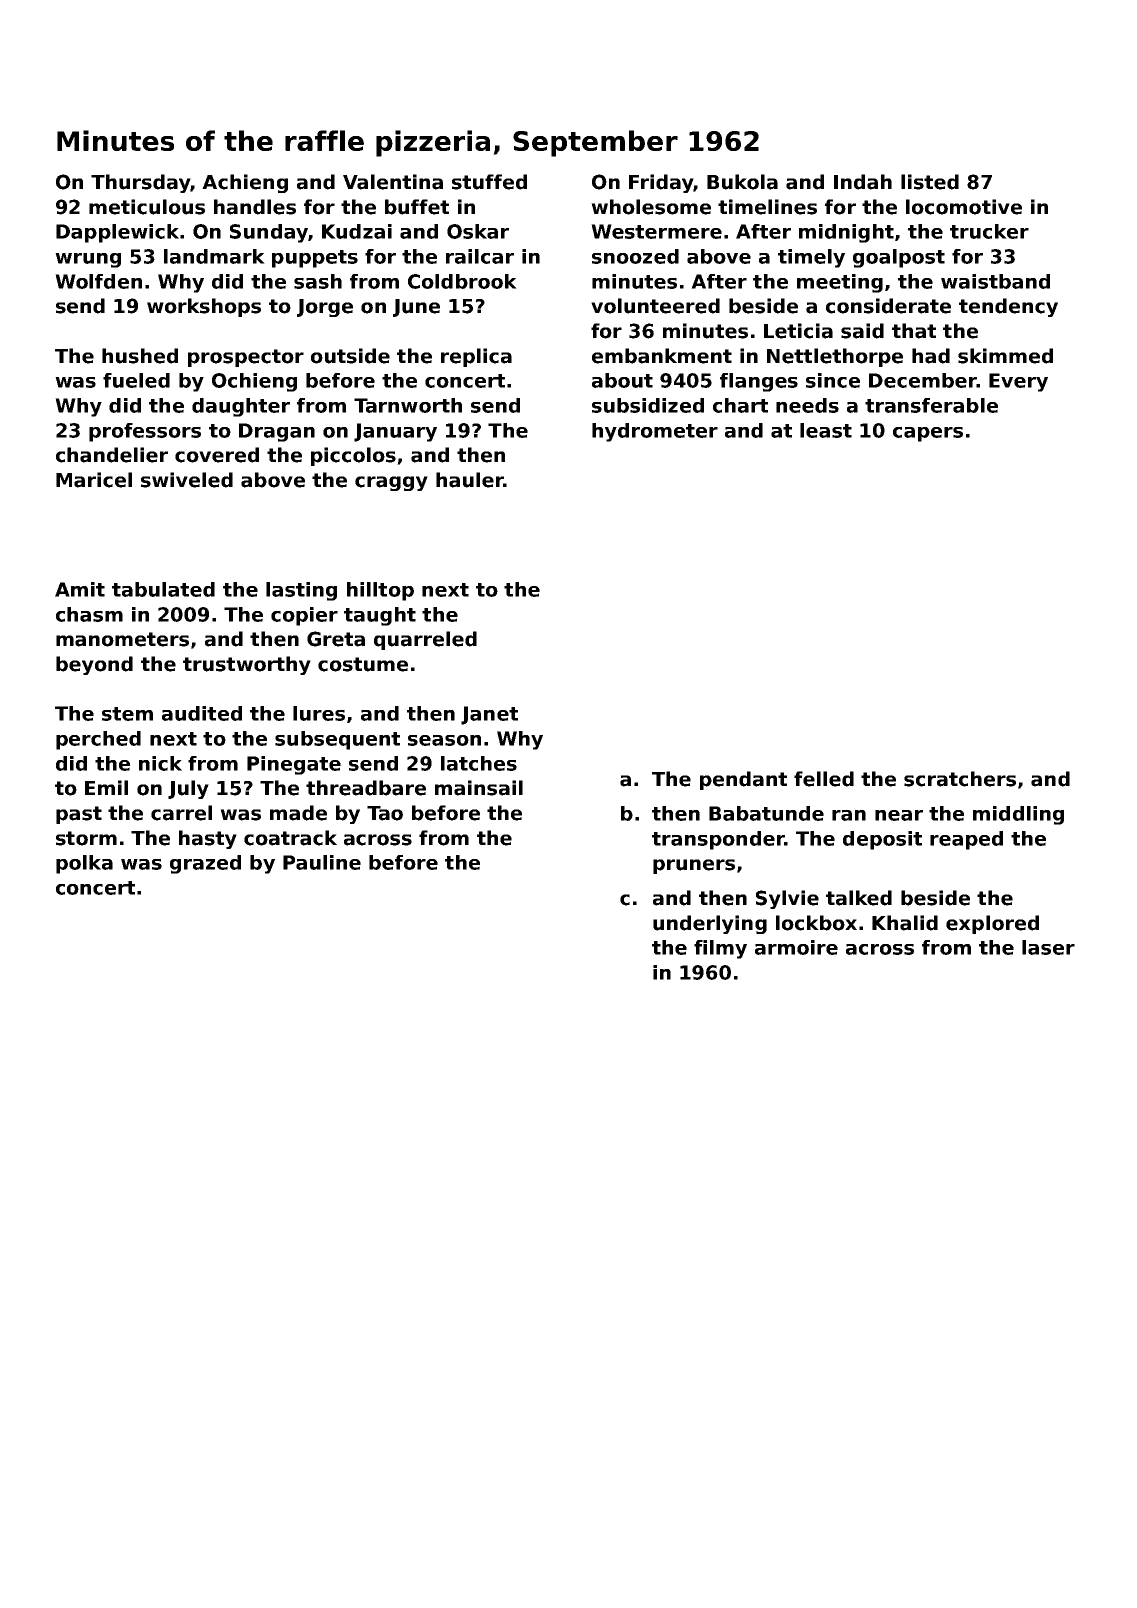 The height and width of the page is (1608, 1137). Describe the element at coordinates (255, 207) in the page. I see `handles` at that location.
